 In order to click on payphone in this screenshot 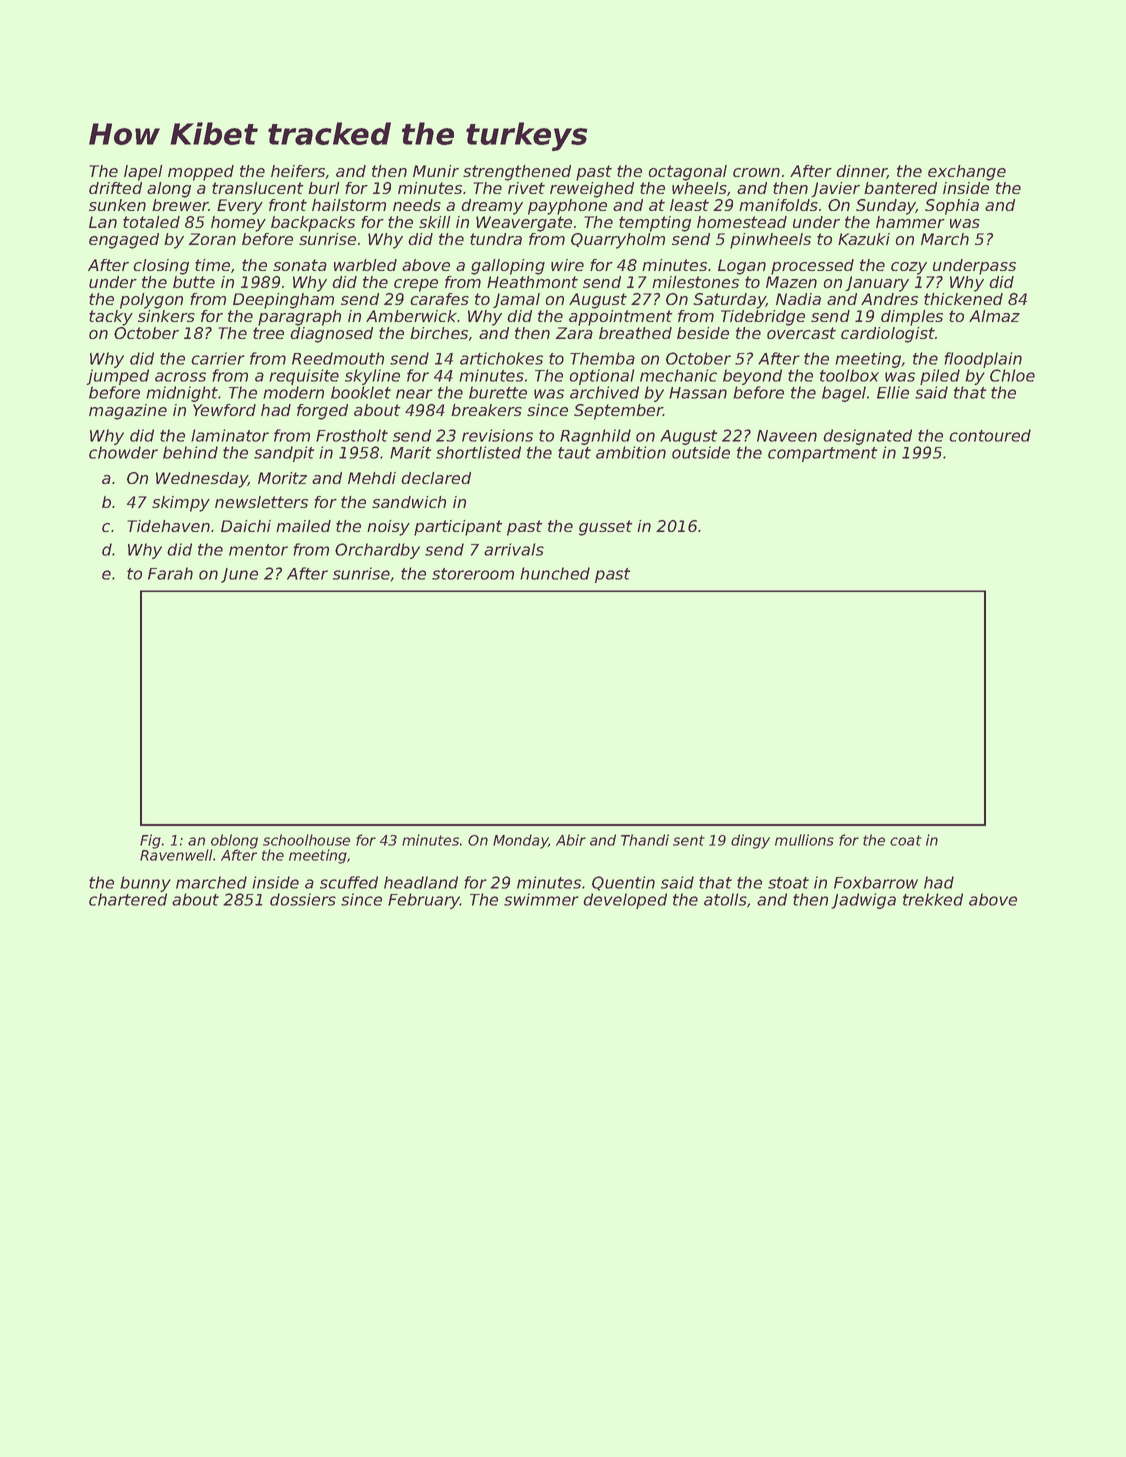, I will do `click(567, 207)`.
